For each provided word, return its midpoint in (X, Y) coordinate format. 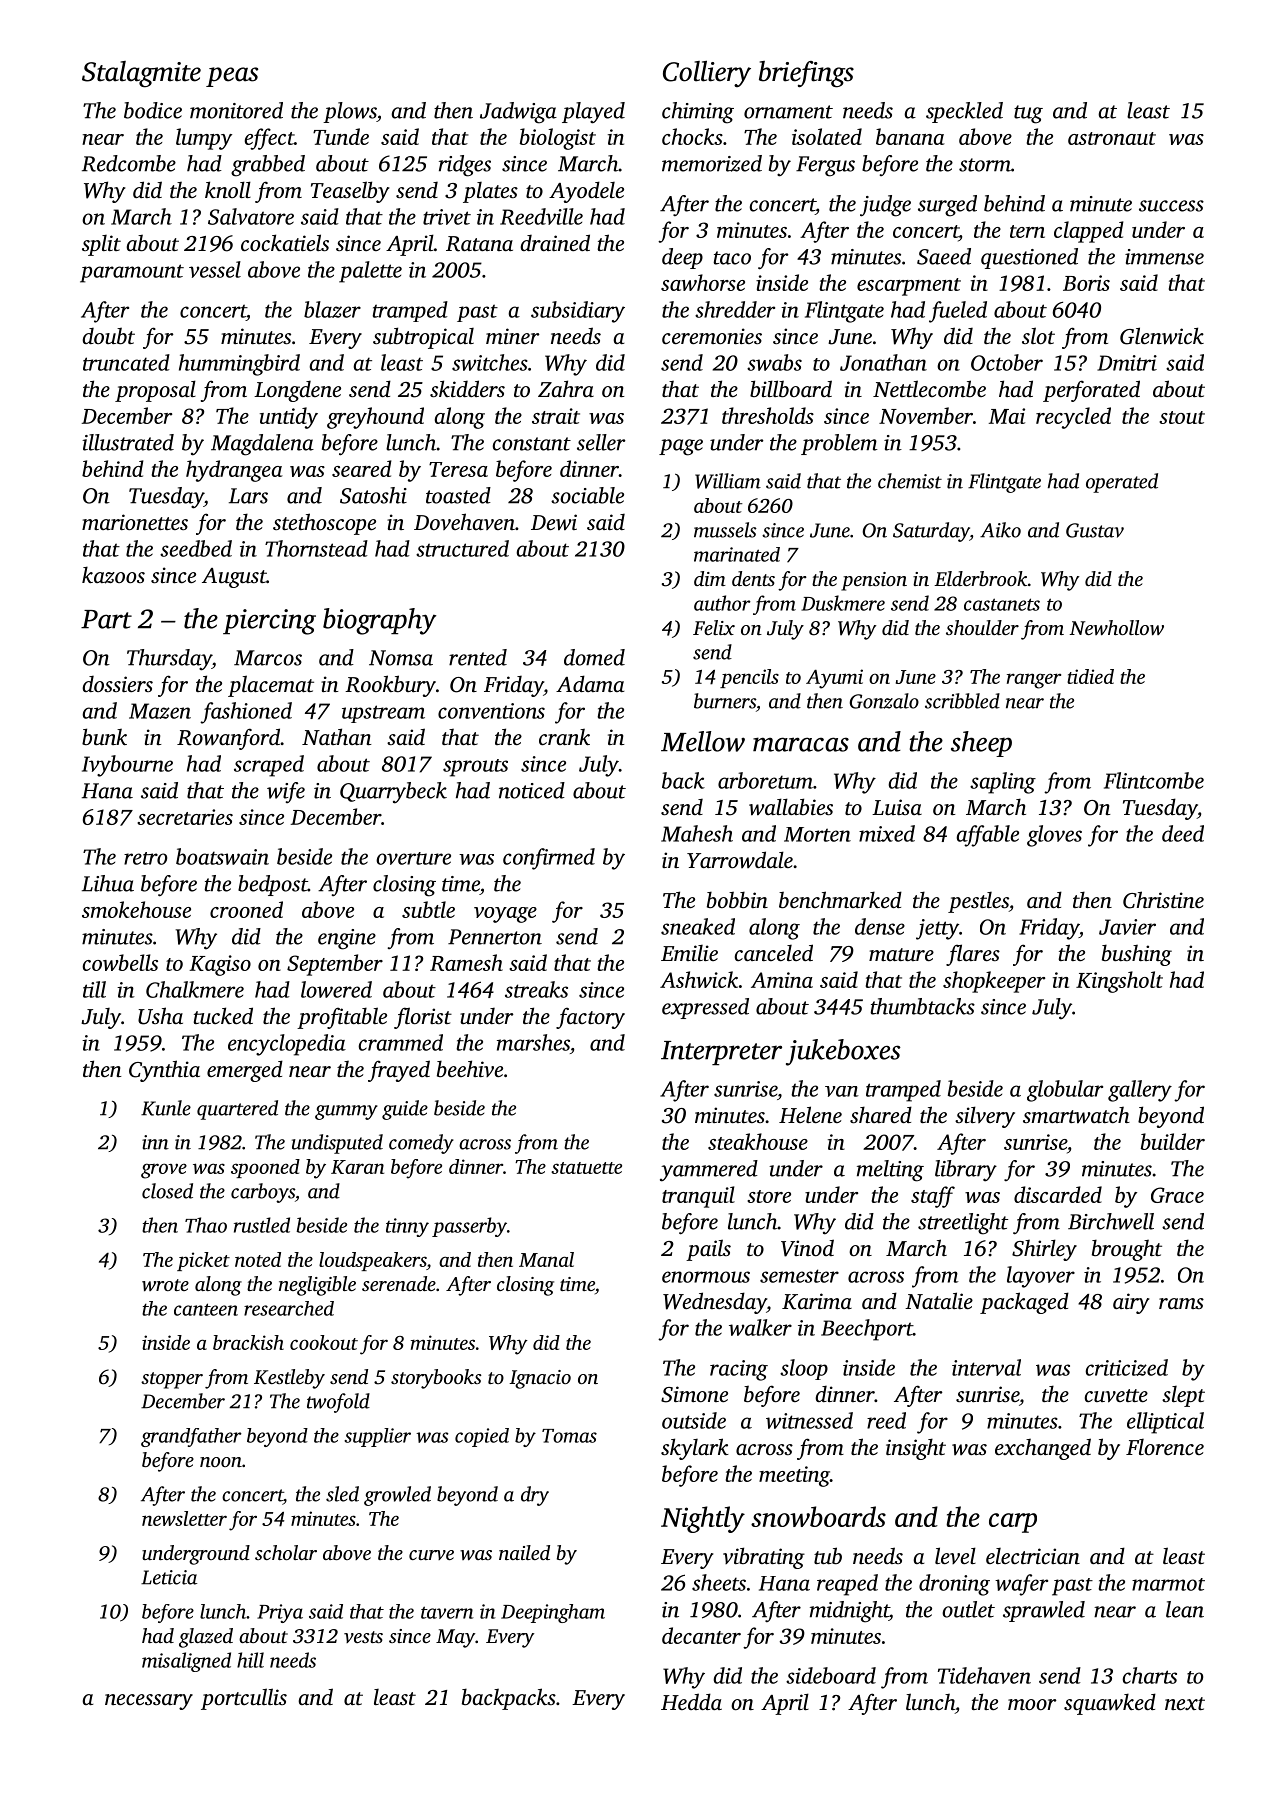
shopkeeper (994, 982)
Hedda (691, 1701)
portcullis (244, 1699)
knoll (228, 189)
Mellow (703, 741)
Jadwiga (518, 113)
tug (1028, 114)
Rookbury (390, 686)
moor (1032, 1704)
